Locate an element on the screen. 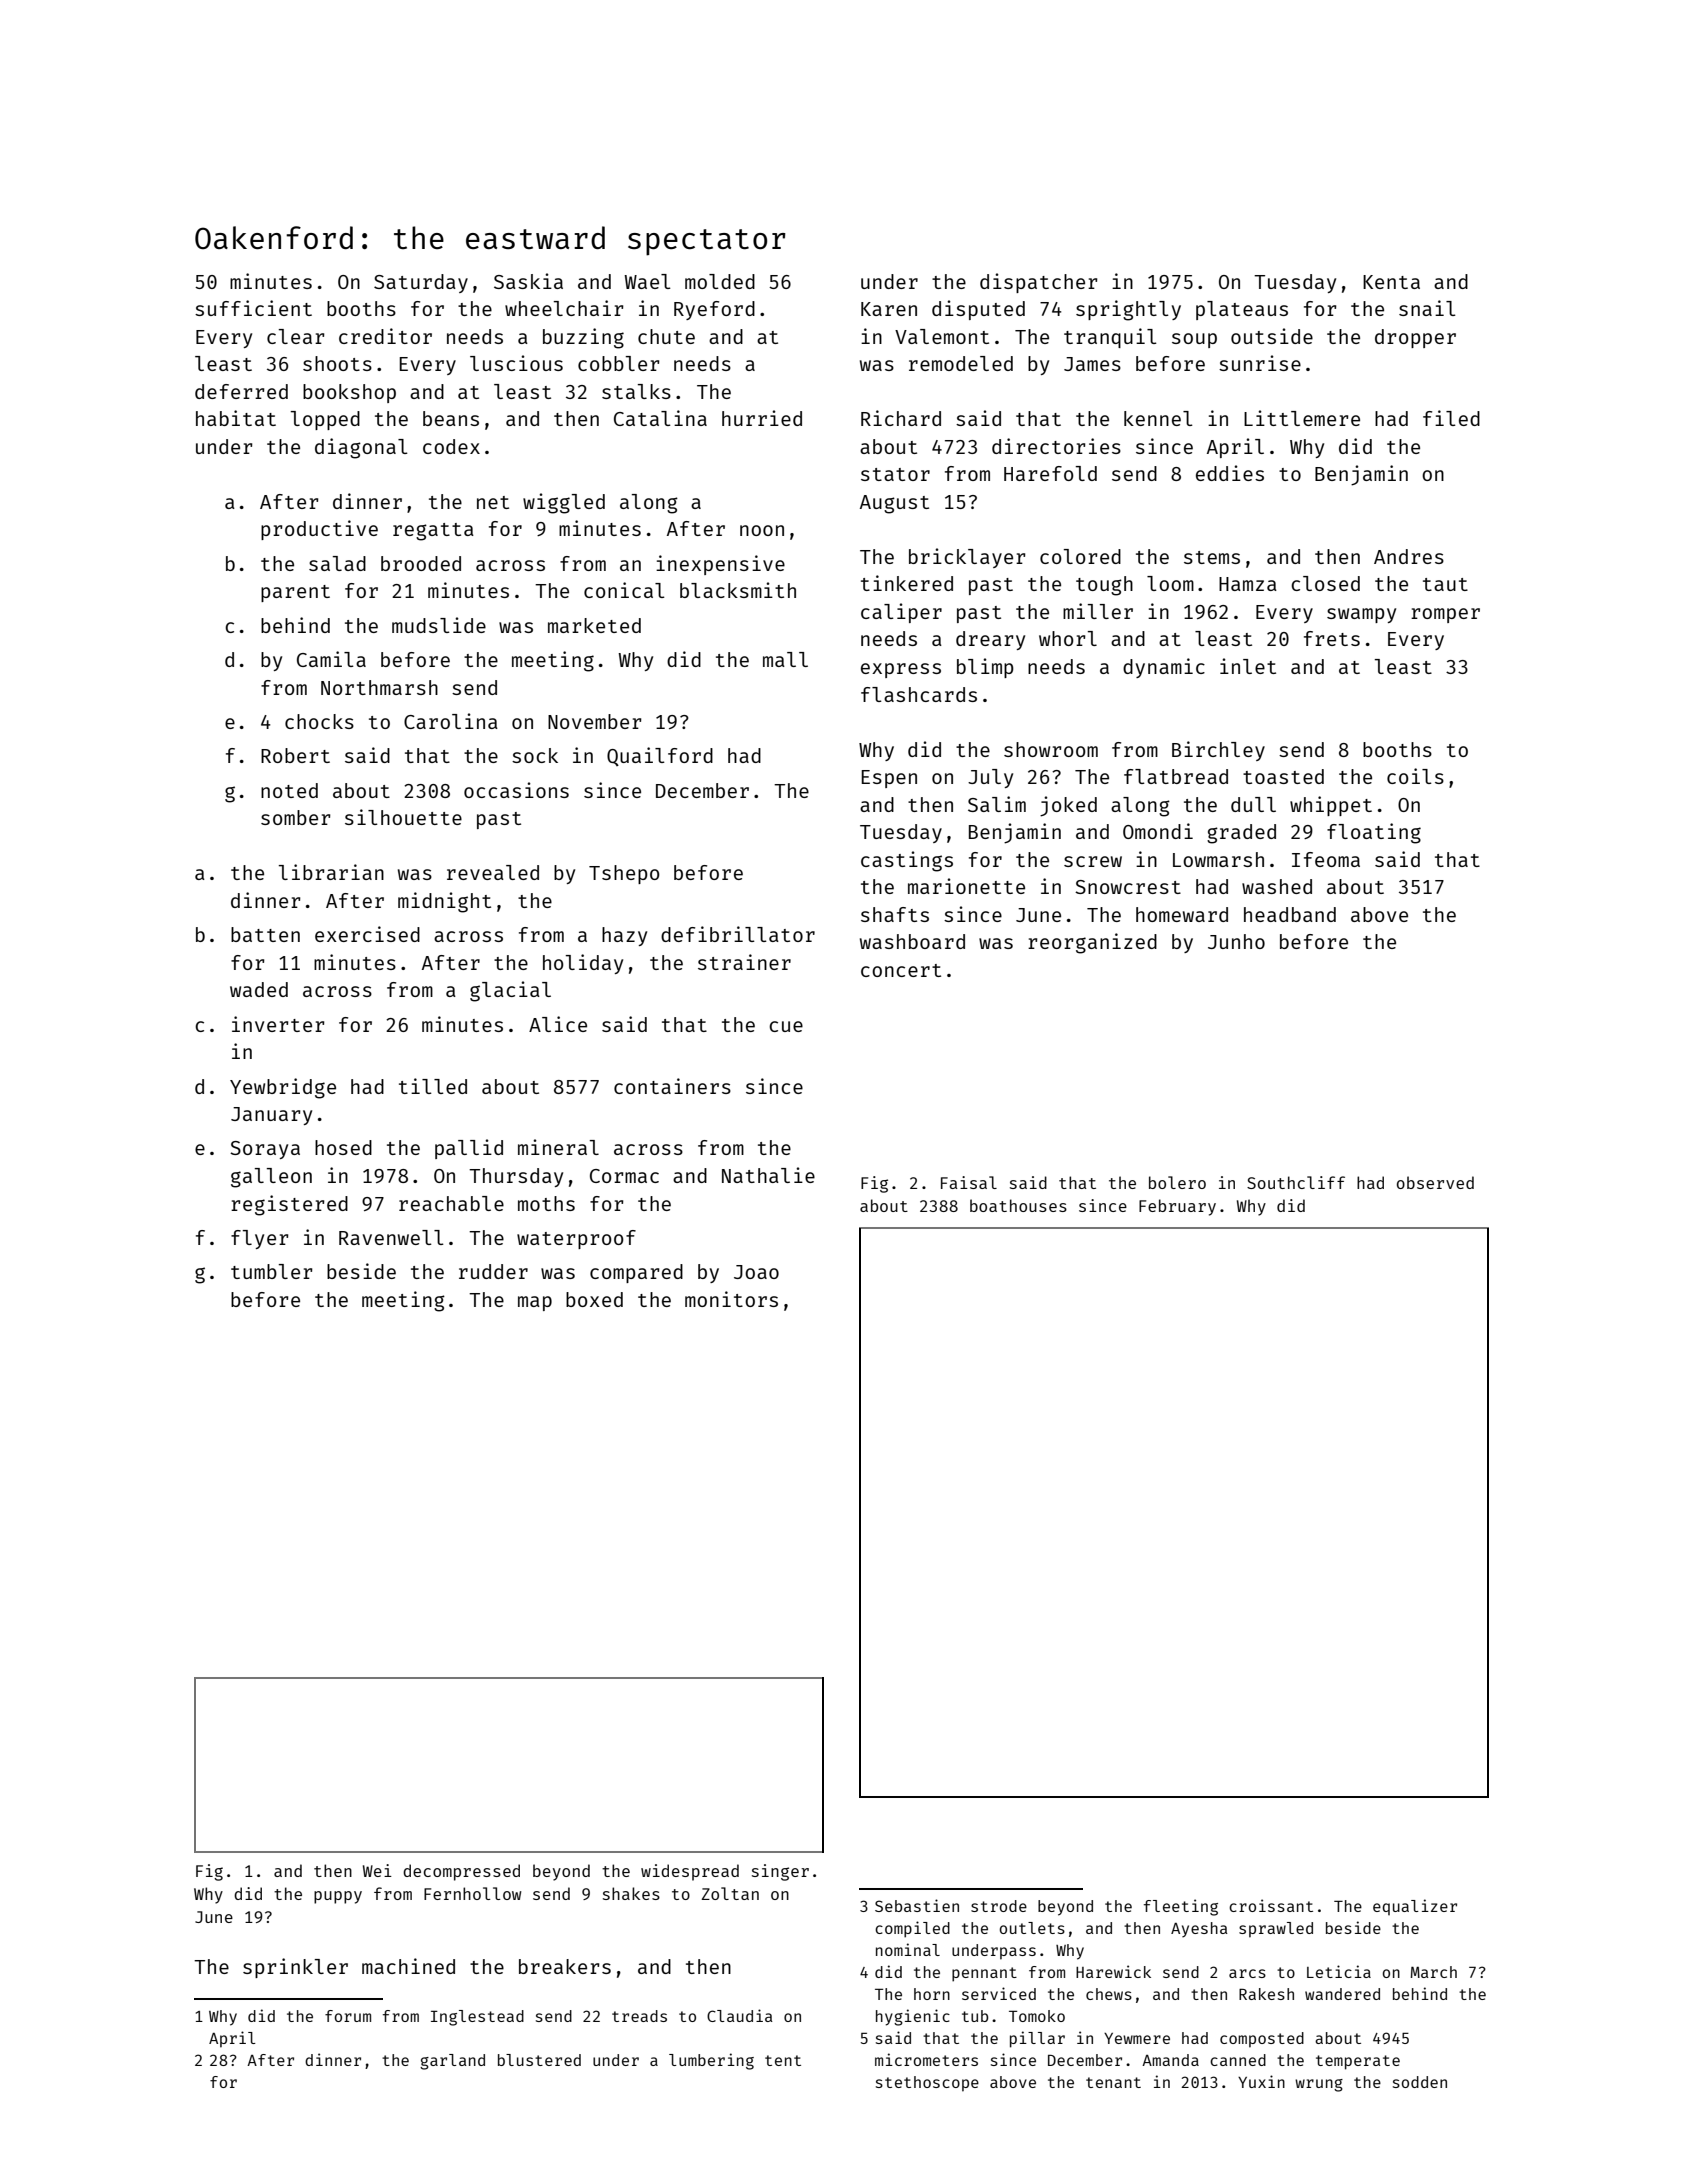  showroom is located at coordinates (1051, 749).
